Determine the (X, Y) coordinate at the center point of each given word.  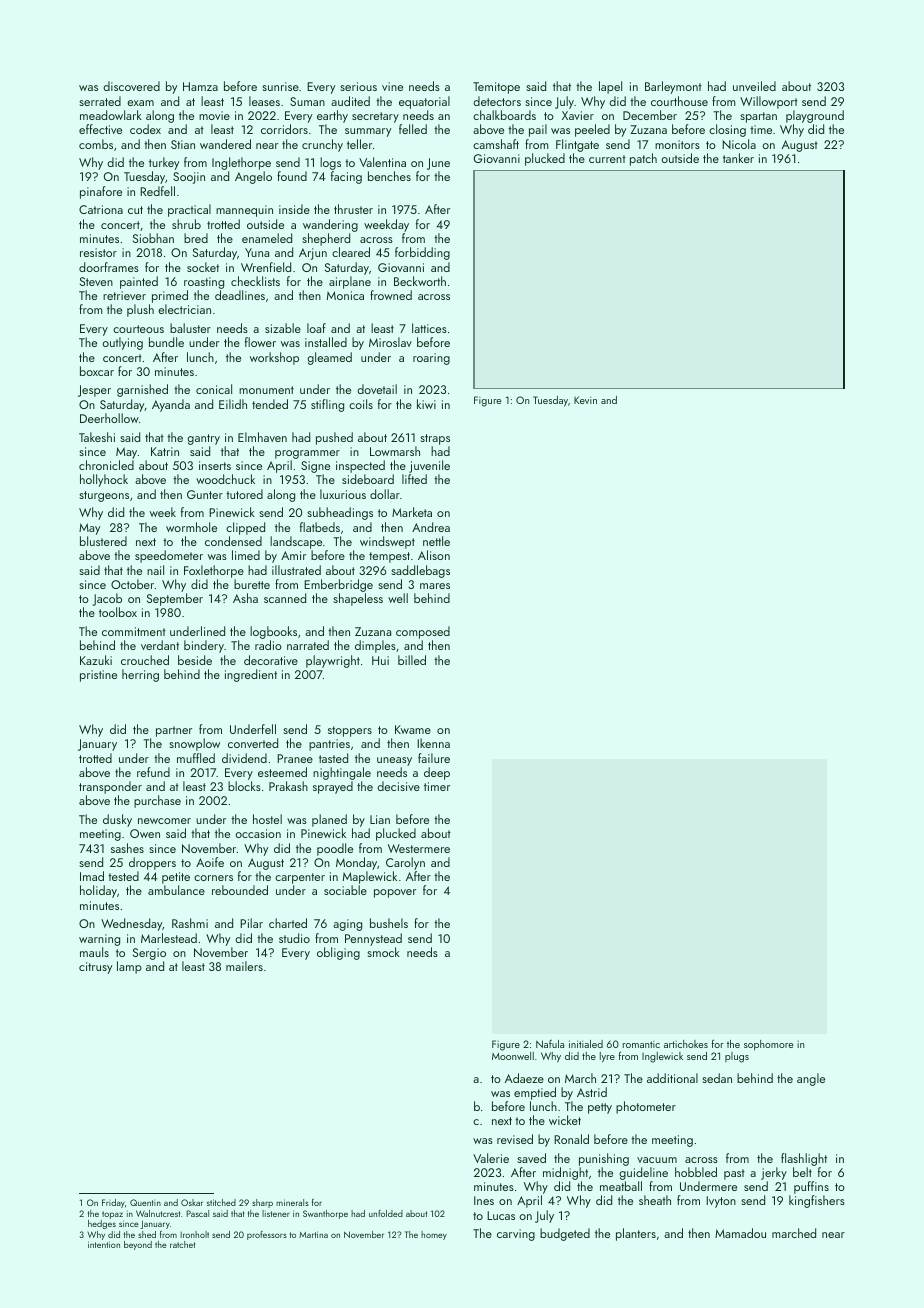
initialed (586, 1044)
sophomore (768, 1045)
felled (413, 129)
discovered (131, 86)
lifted (414, 479)
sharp (262, 1203)
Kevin (585, 400)
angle (811, 1079)
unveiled (754, 86)
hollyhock (104, 480)
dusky (117, 820)
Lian (380, 819)
